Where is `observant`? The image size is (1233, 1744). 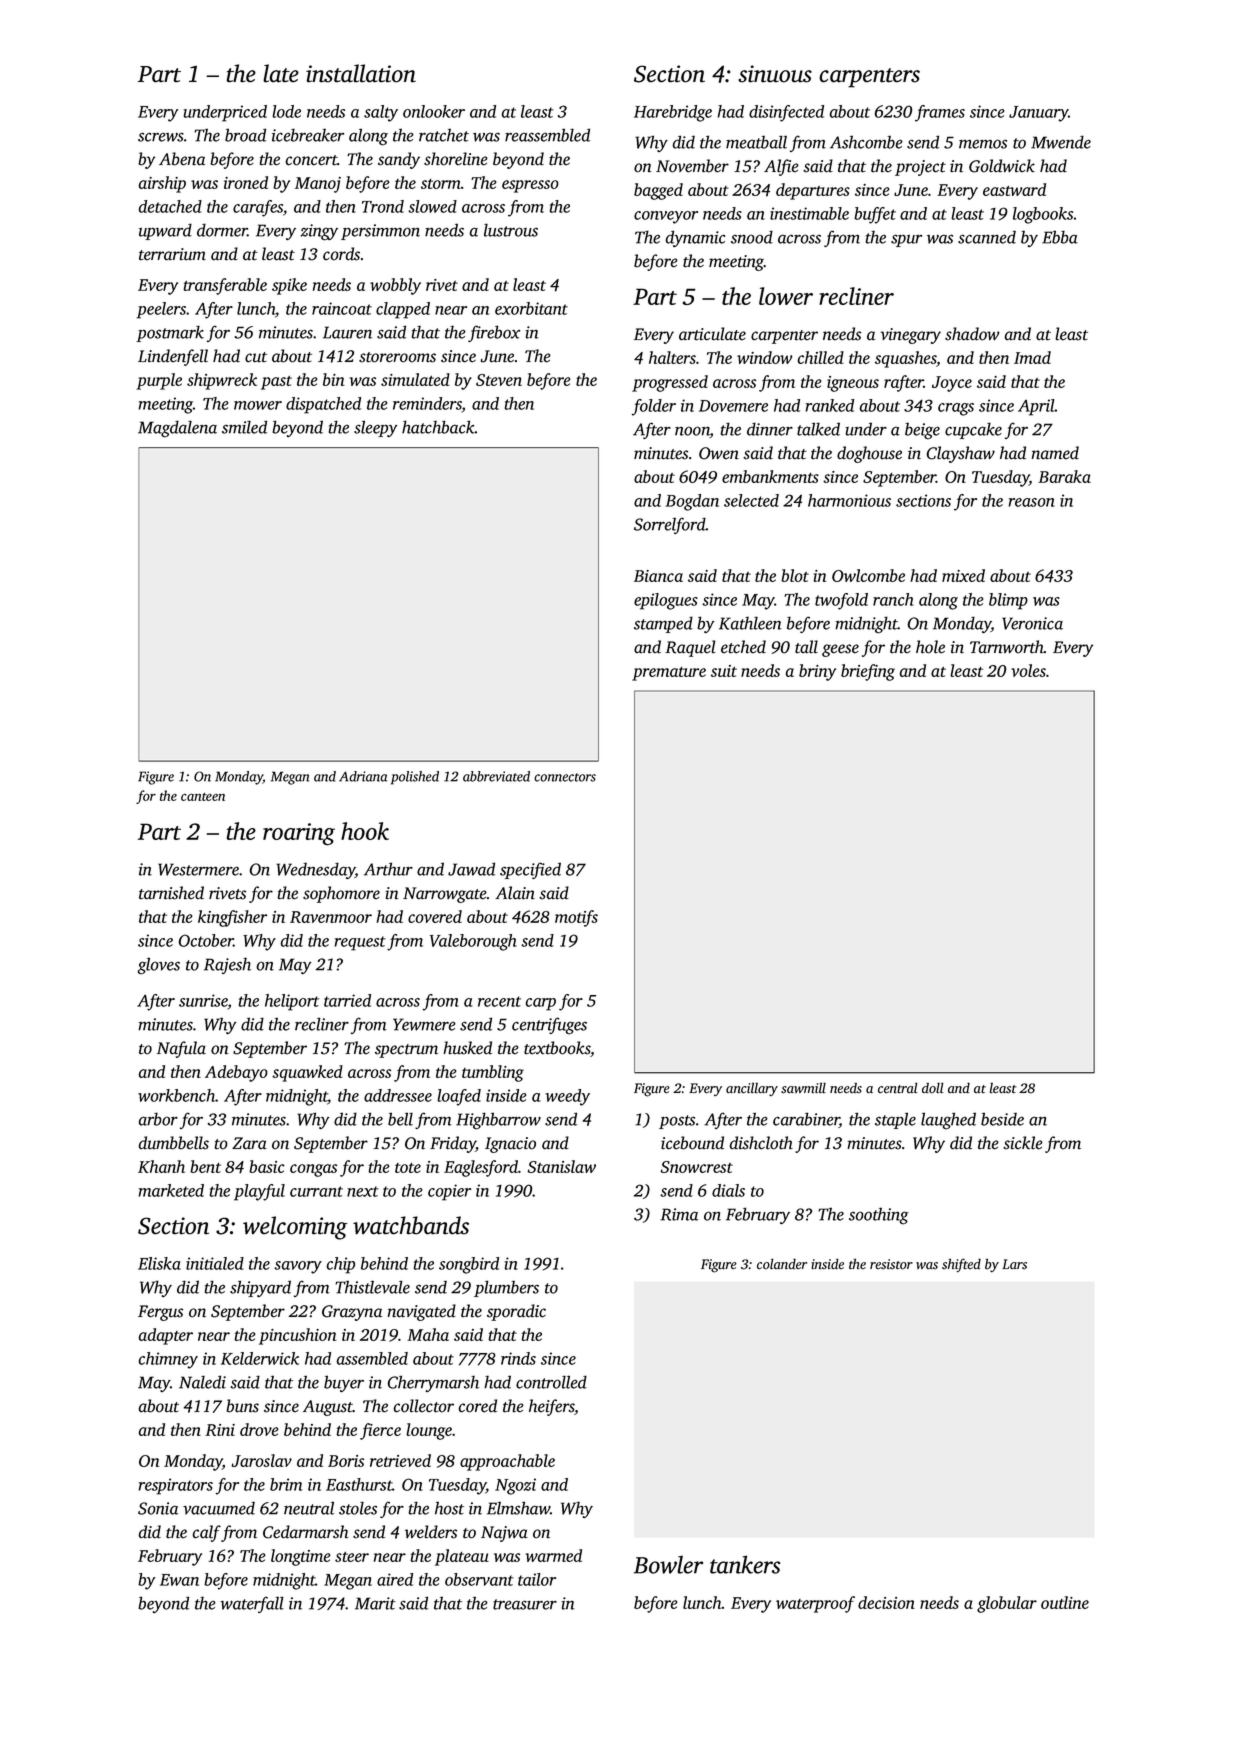
observant is located at coordinates (479, 1579).
